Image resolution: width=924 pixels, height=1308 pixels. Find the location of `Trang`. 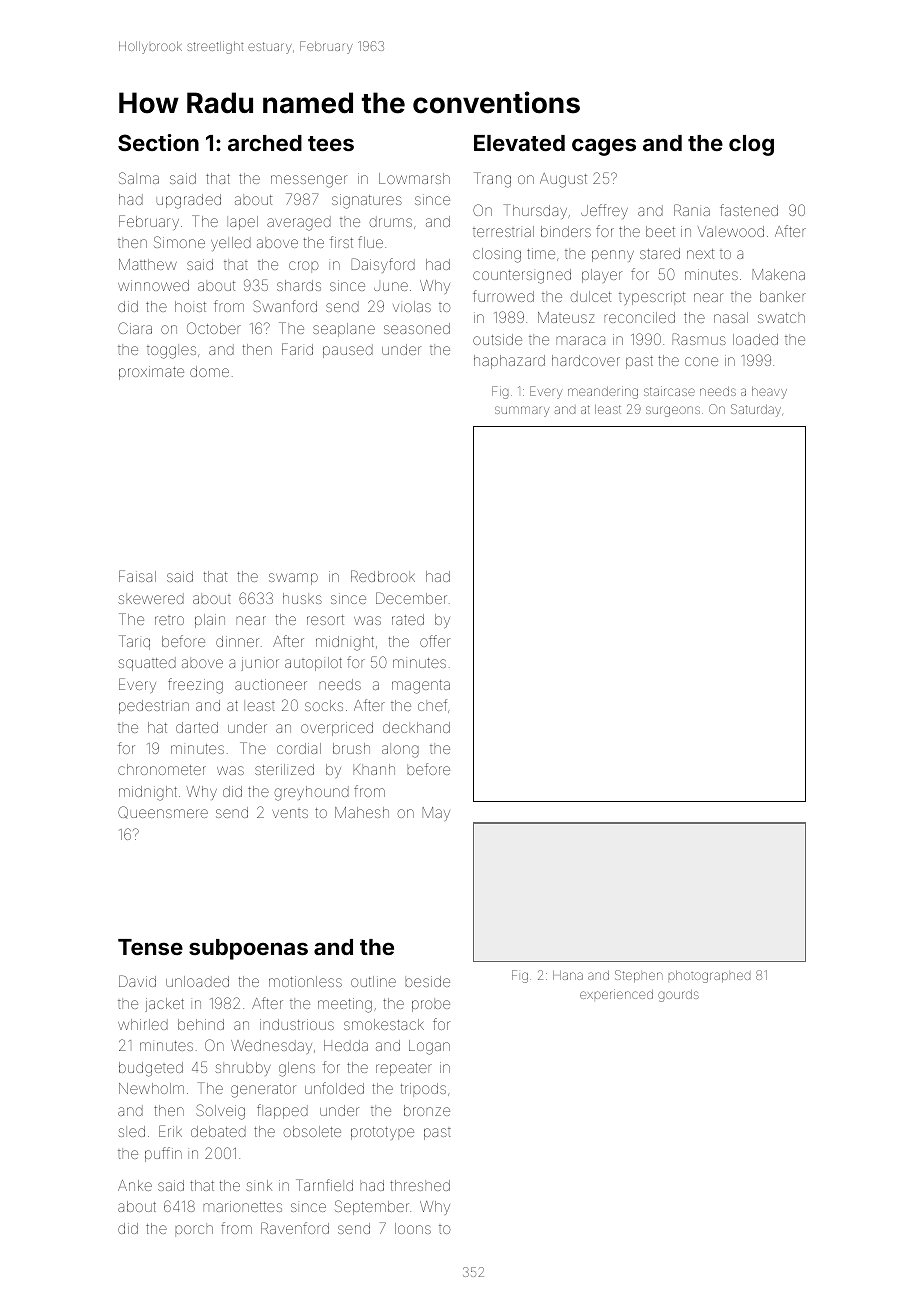

Trang is located at coordinates (492, 180).
